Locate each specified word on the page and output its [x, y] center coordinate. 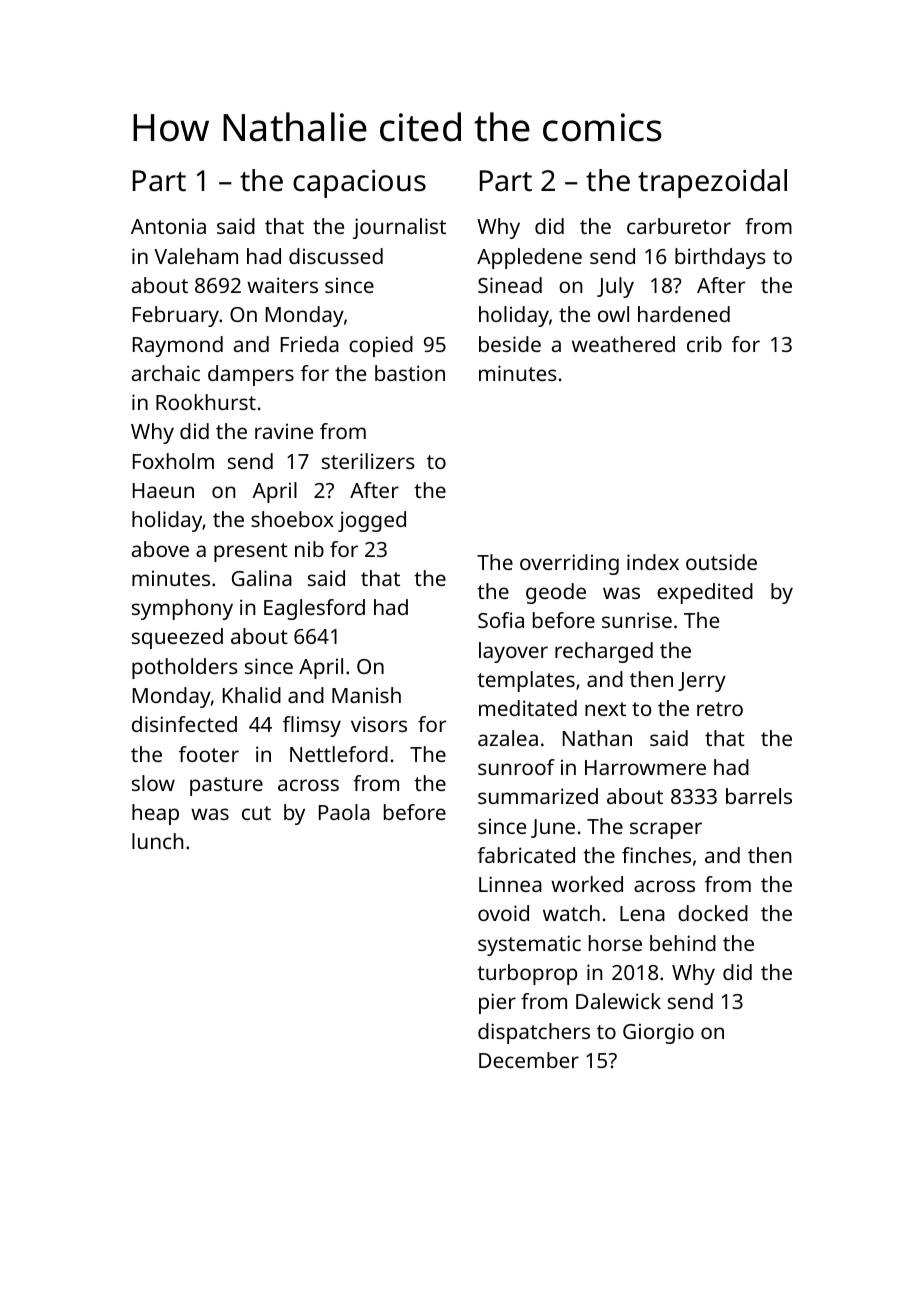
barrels [759, 796]
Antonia [168, 226]
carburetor [679, 226]
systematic [529, 945]
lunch [157, 841]
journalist [399, 228]
